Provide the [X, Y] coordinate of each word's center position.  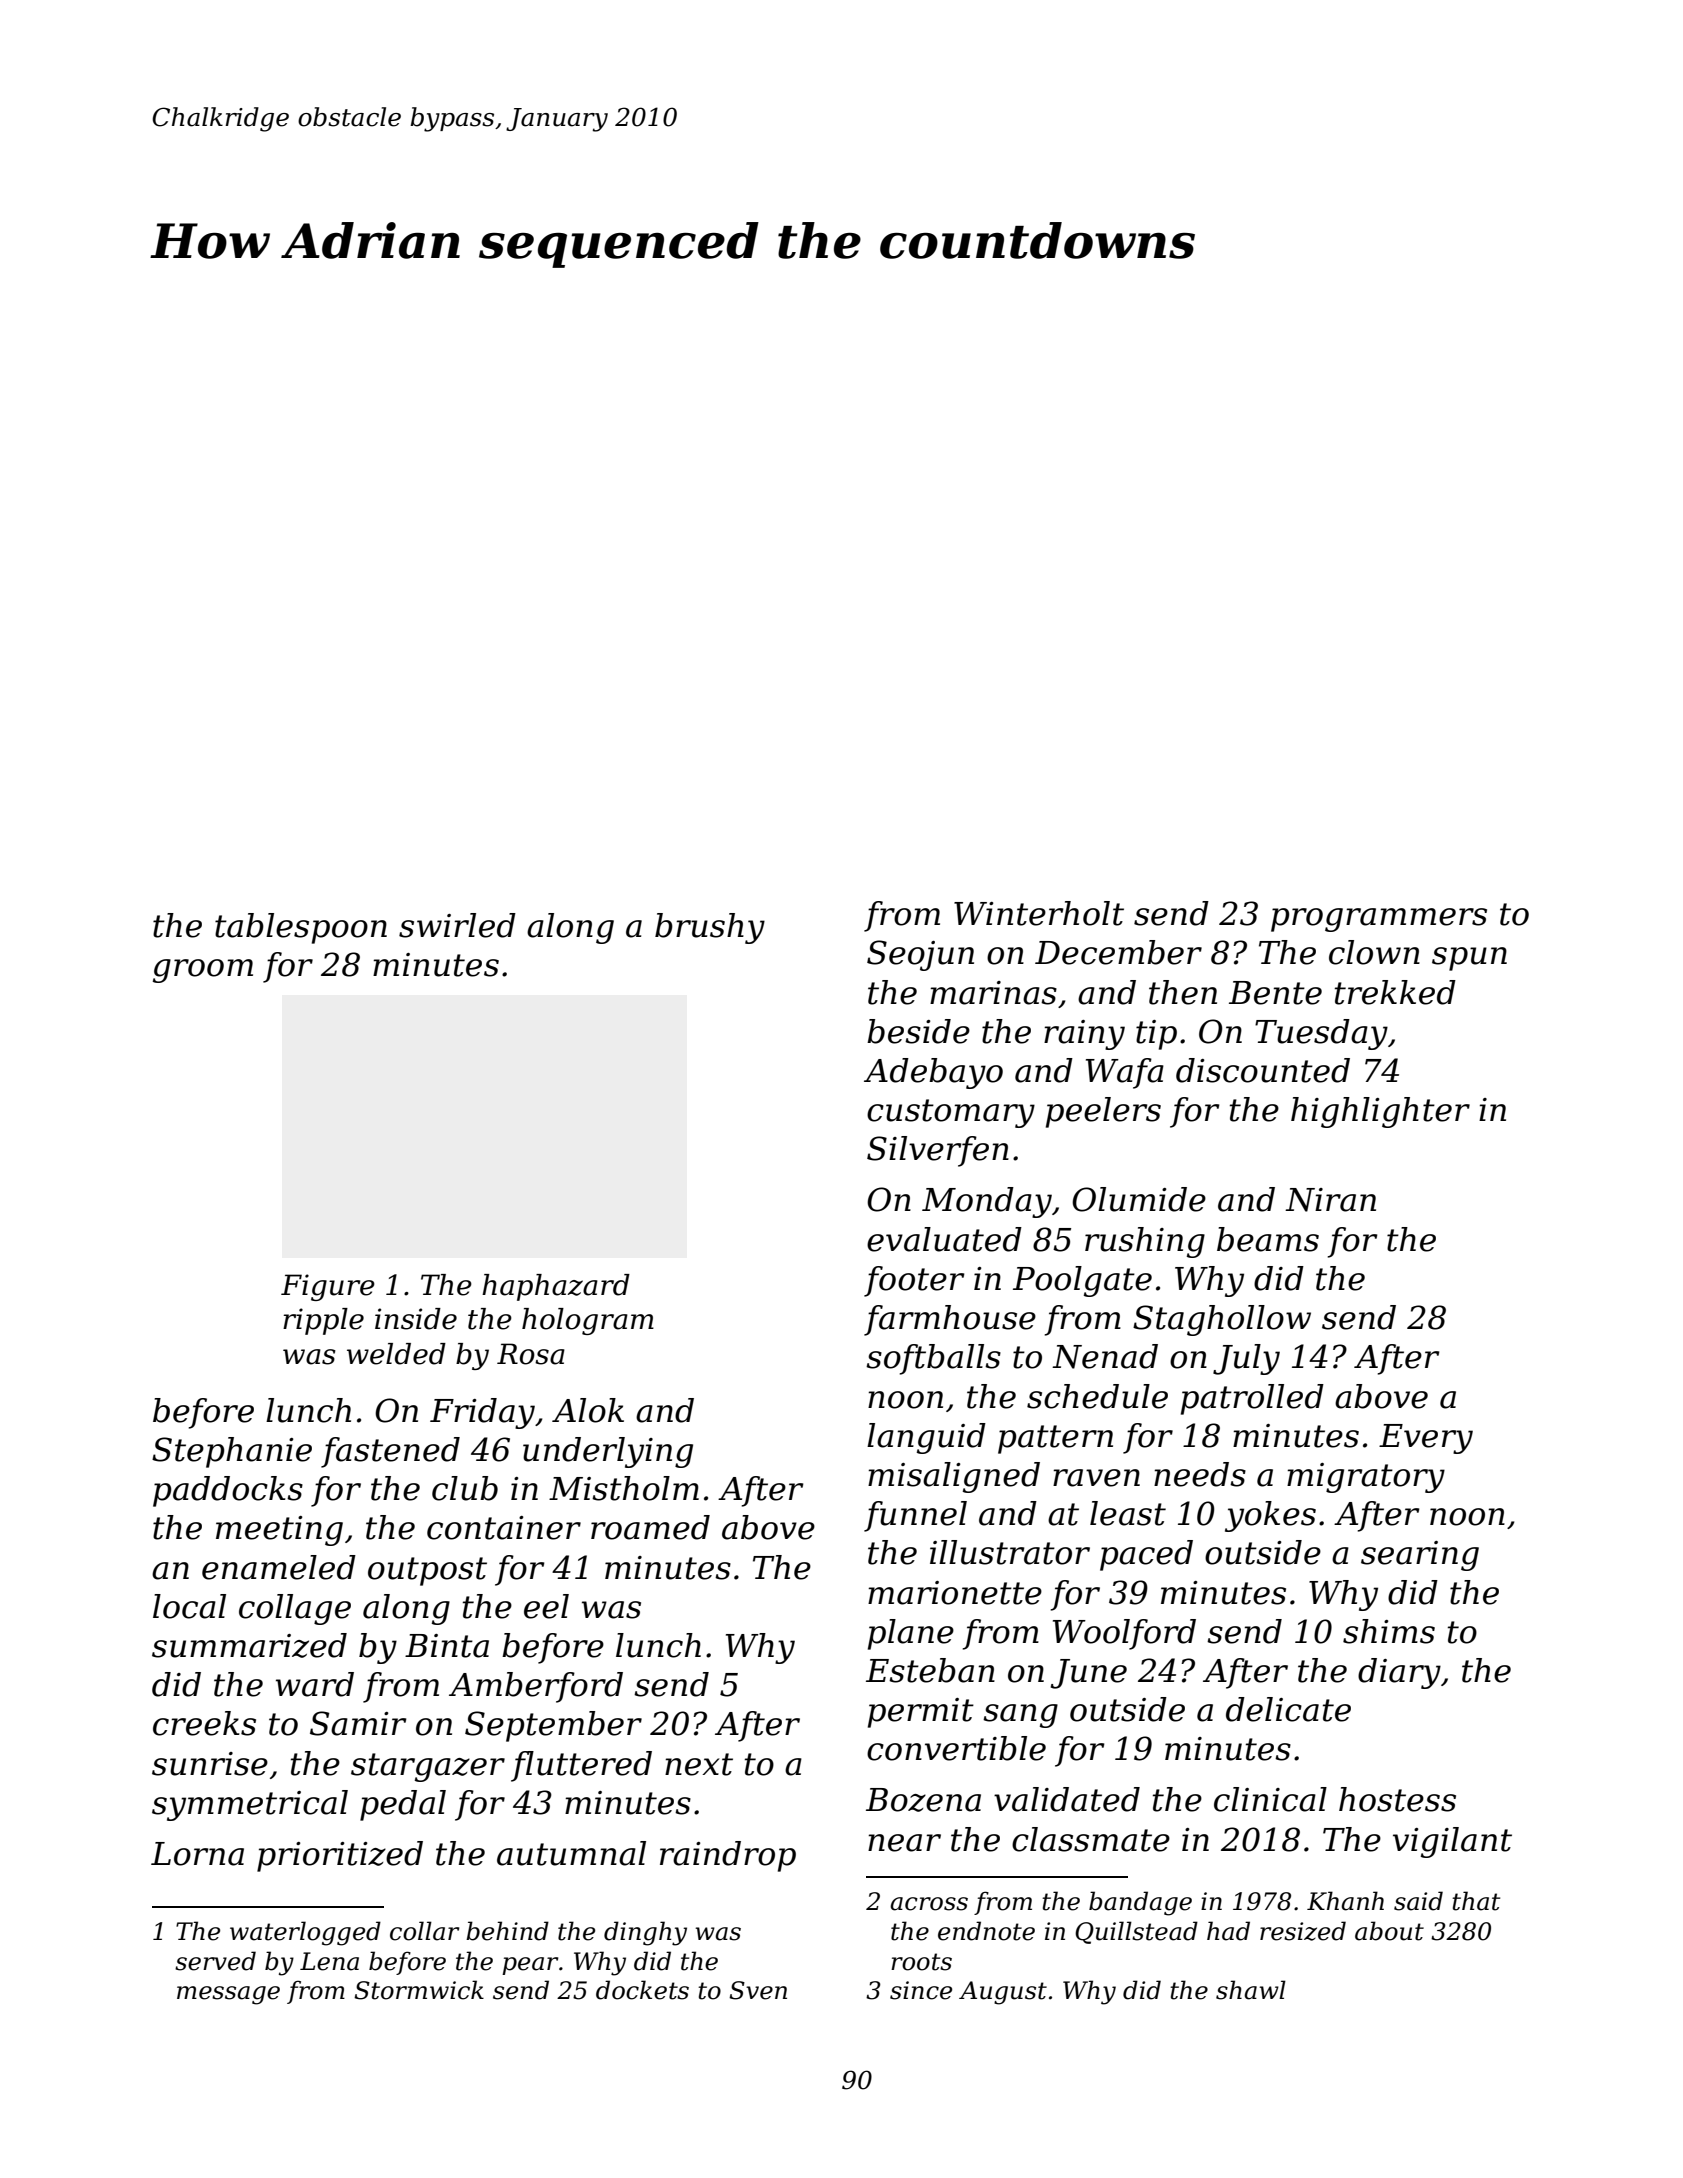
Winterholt [1039, 913]
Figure [328, 1287]
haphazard [556, 1287]
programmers [1379, 920]
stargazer [428, 1767]
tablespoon [301, 928]
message [228, 1995]
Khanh [1345, 1901]
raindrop [728, 1856]
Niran [1330, 1200]
